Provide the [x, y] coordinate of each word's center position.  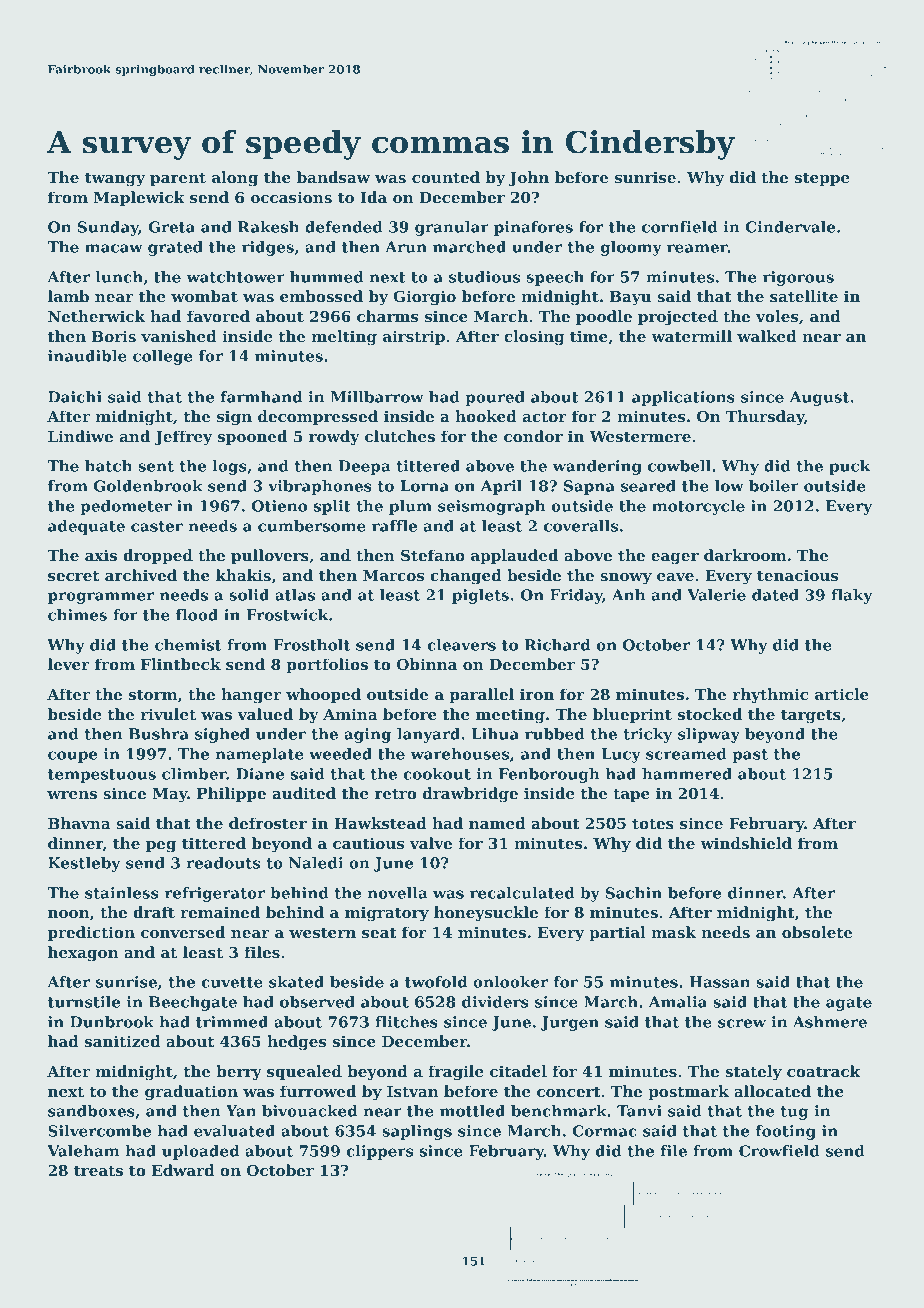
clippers [379, 1152]
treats [98, 1170]
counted [446, 177]
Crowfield [779, 1151]
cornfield [679, 227]
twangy [115, 179]
